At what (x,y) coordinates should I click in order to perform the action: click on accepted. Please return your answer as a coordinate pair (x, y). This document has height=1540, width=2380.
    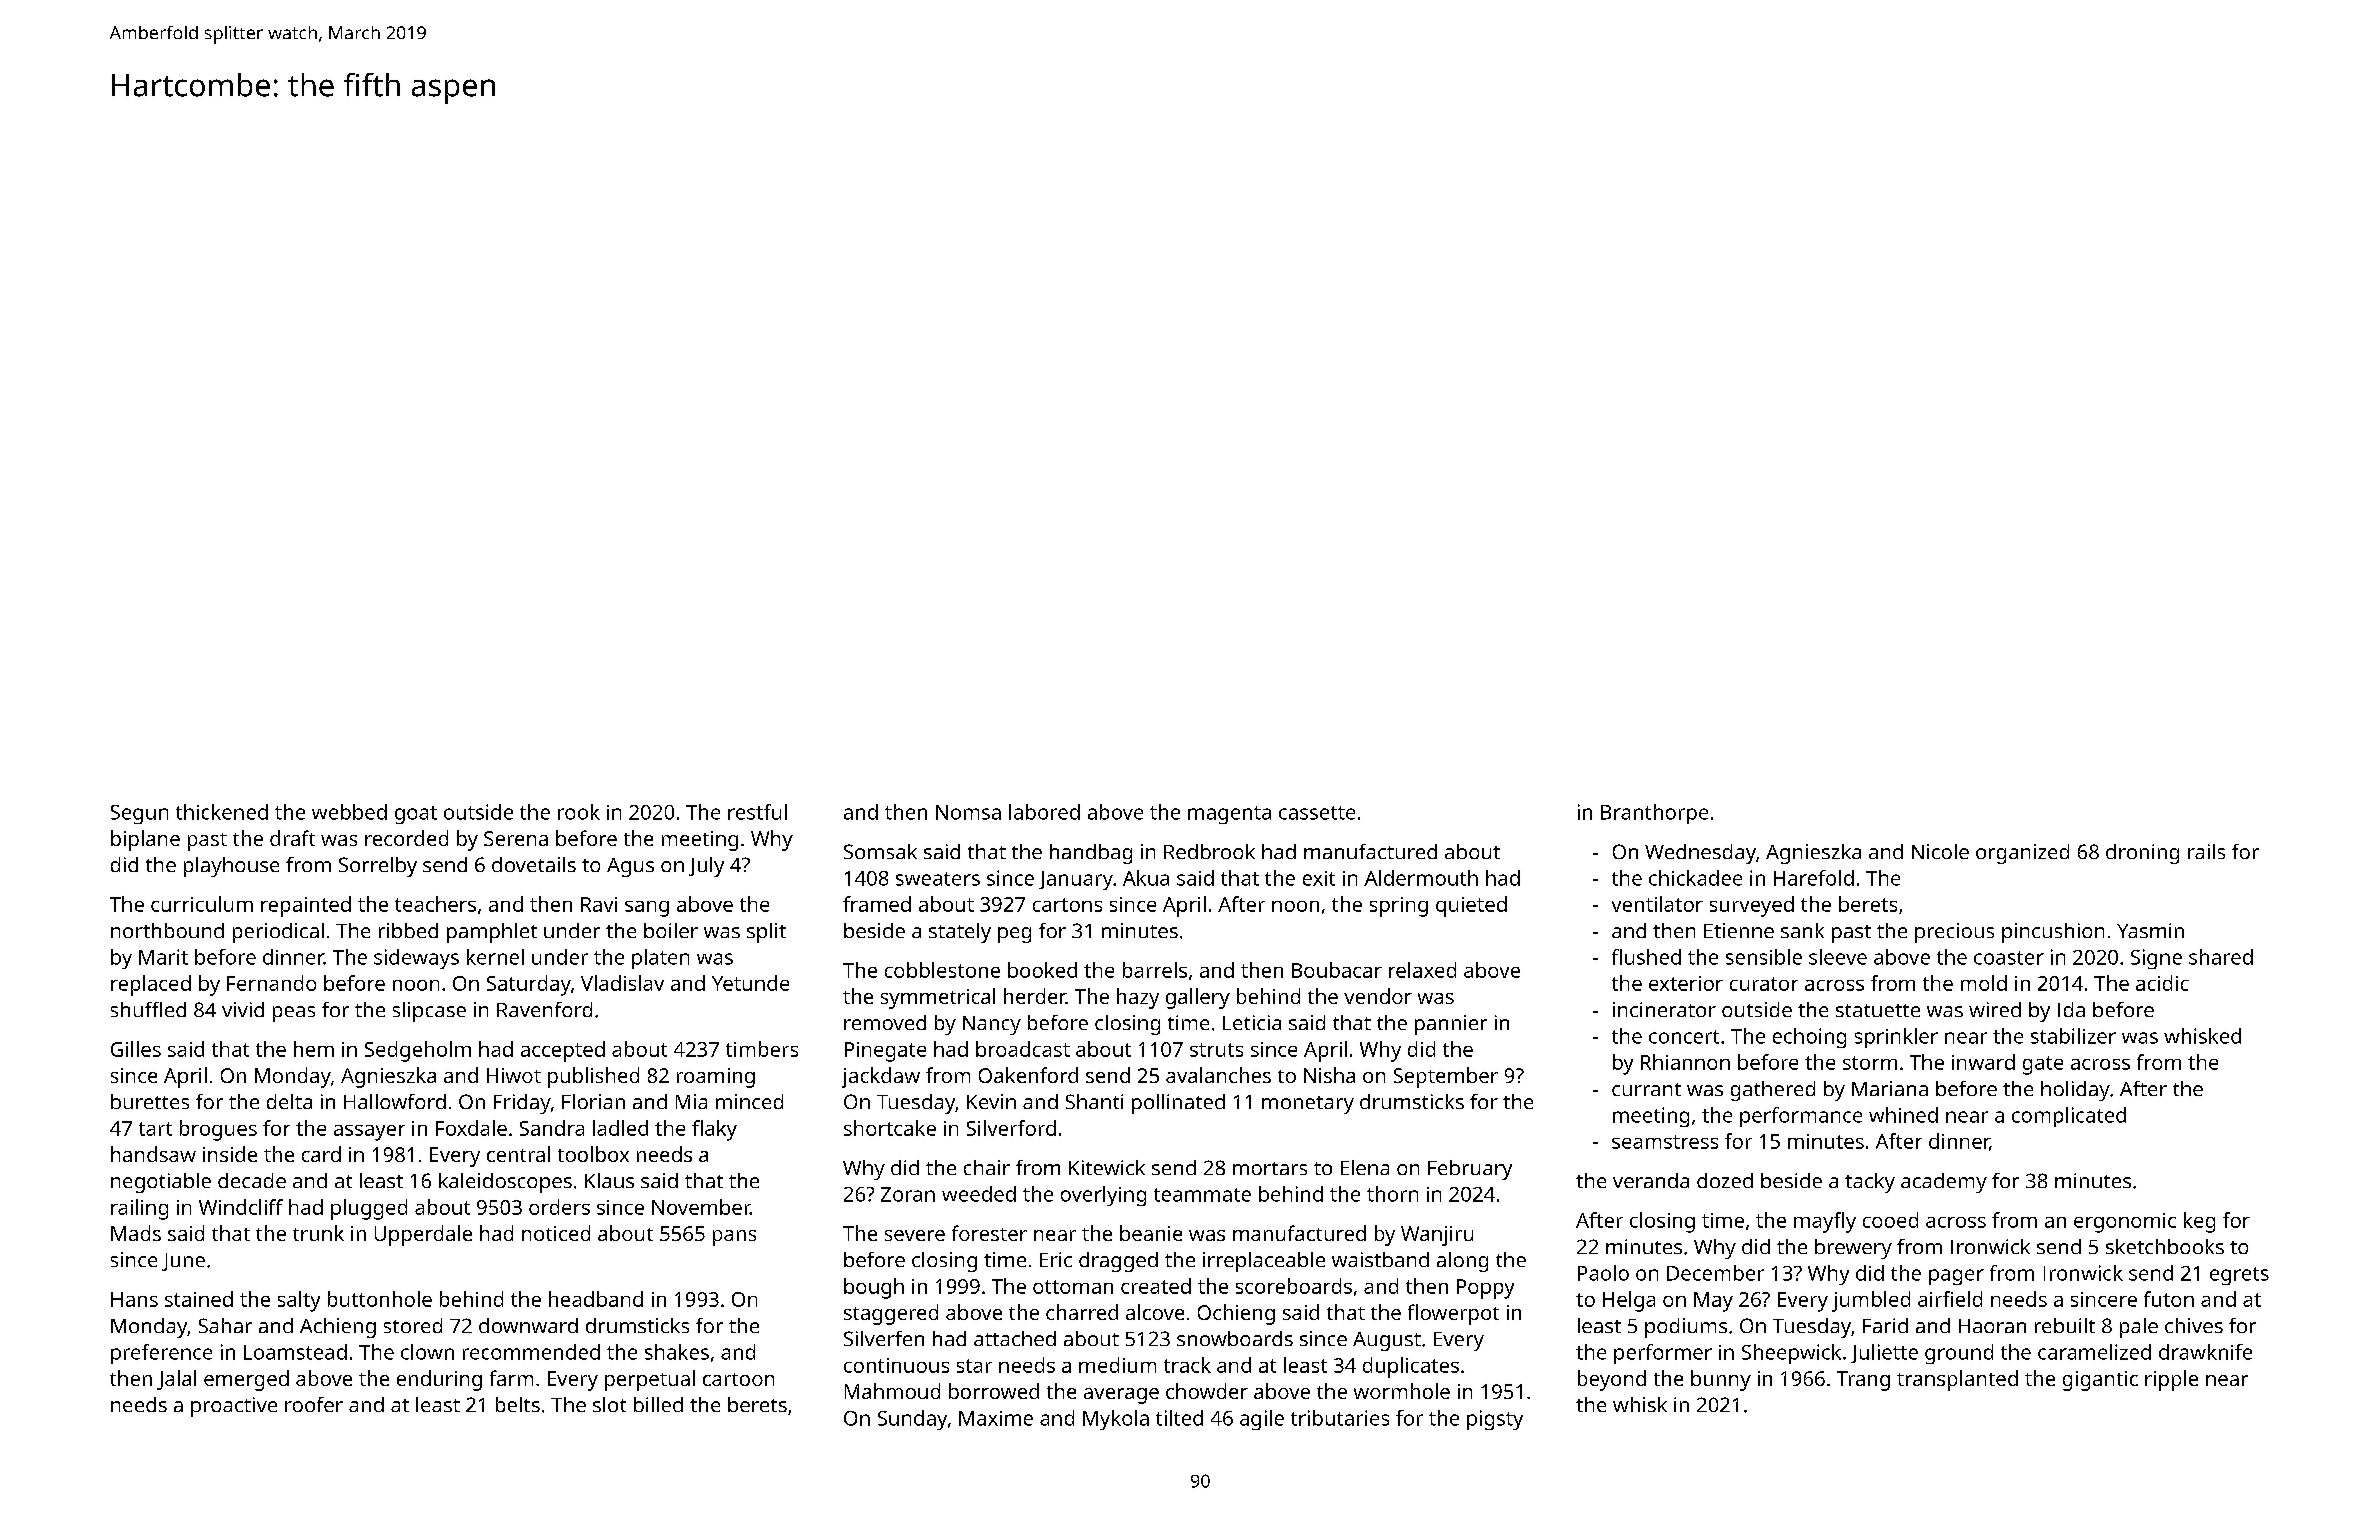
    Looking at the image, I should click on (563, 1051).
